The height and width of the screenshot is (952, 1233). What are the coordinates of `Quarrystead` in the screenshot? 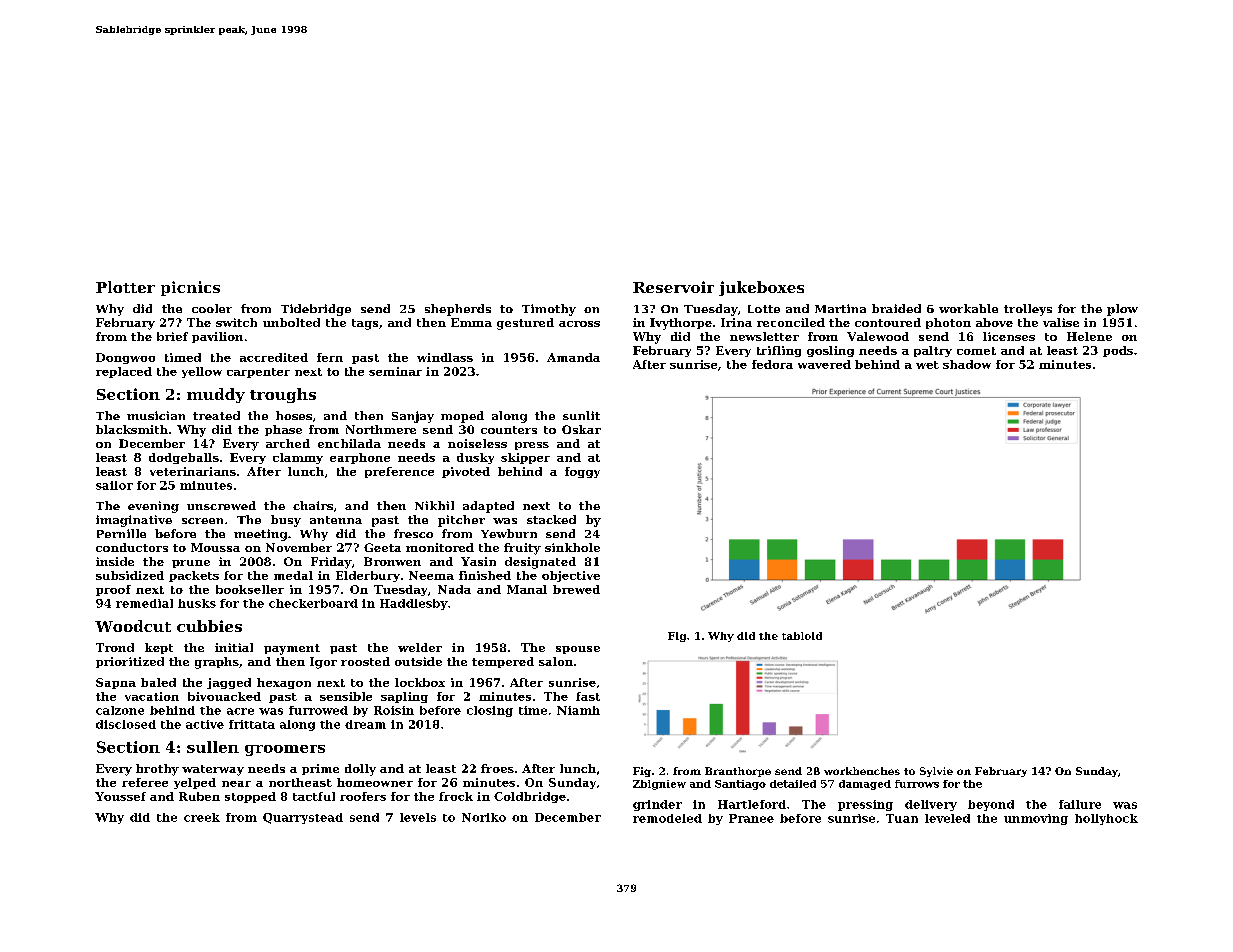 It's located at (303, 818).
